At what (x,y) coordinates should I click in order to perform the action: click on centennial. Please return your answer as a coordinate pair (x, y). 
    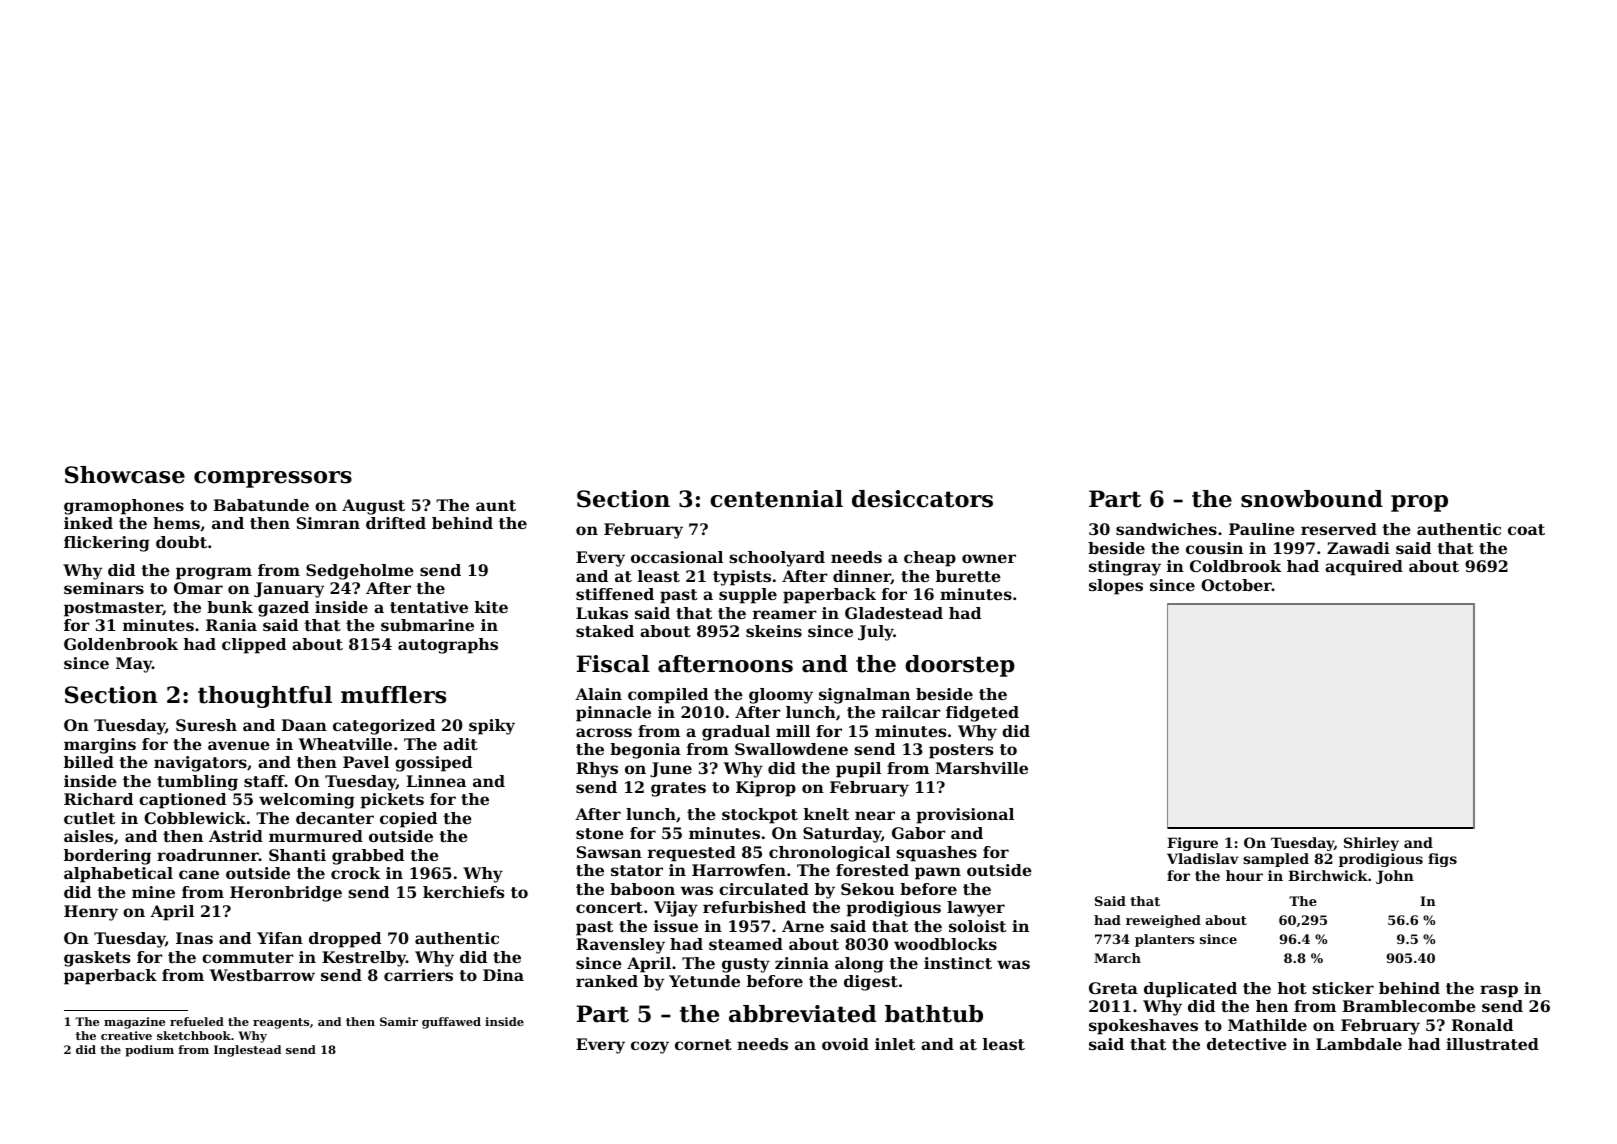
    Looking at the image, I should click on (776, 499).
